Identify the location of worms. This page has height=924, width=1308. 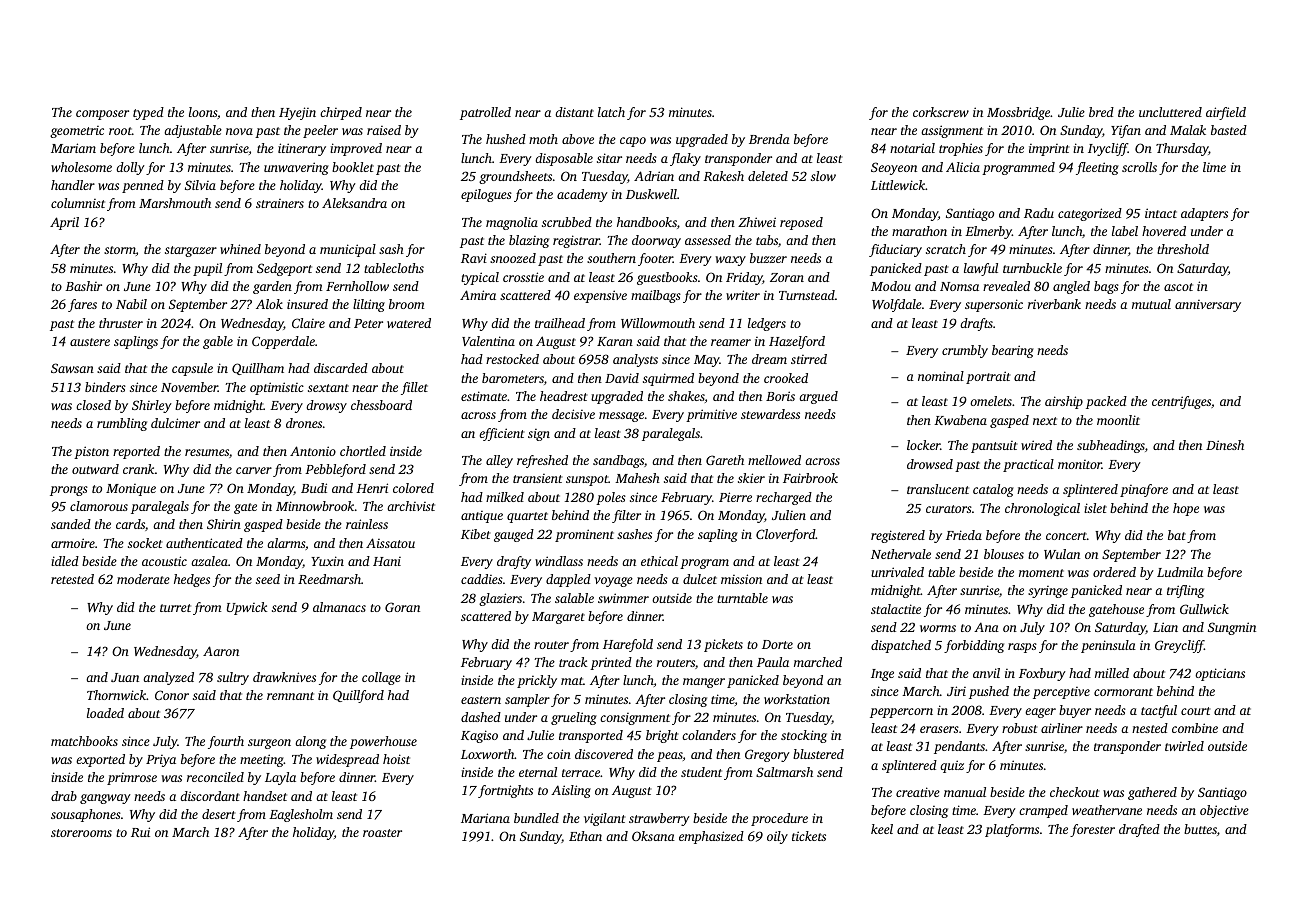
(938, 628).
